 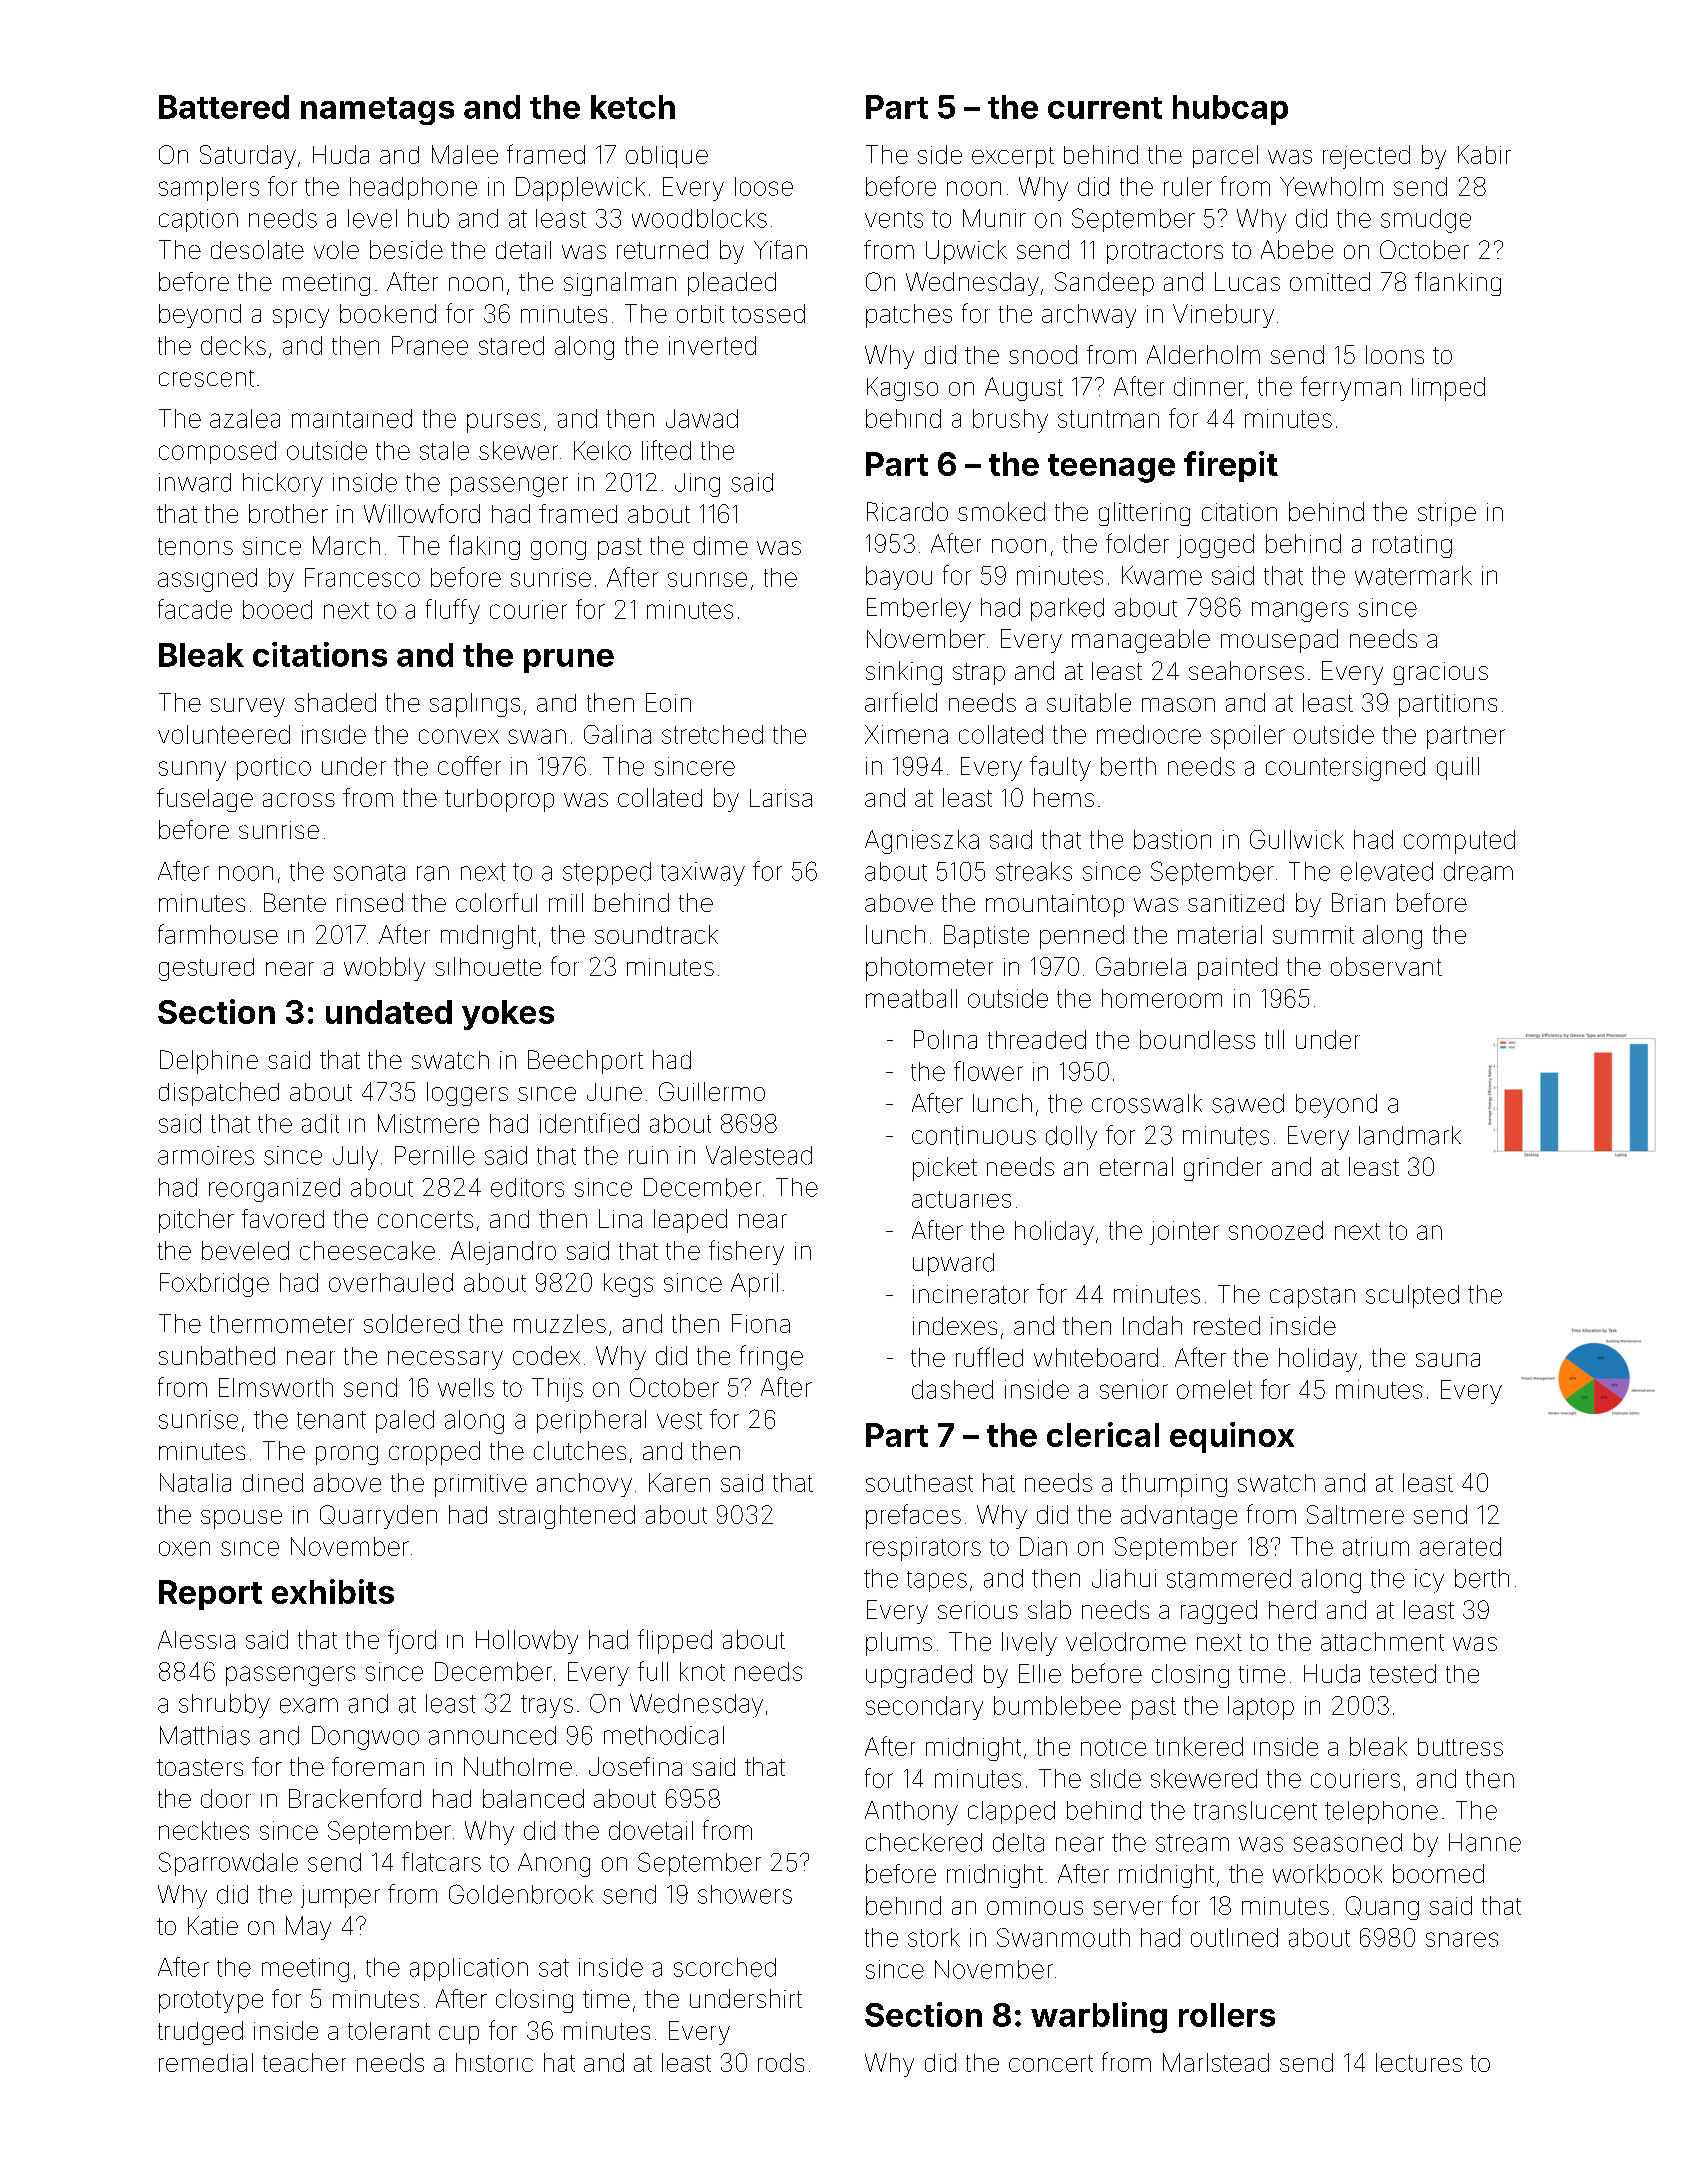 What do you see at coordinates (1382, 1908) in the screenshot?
I see `Quang` at bounding box center [1382, 1908].
